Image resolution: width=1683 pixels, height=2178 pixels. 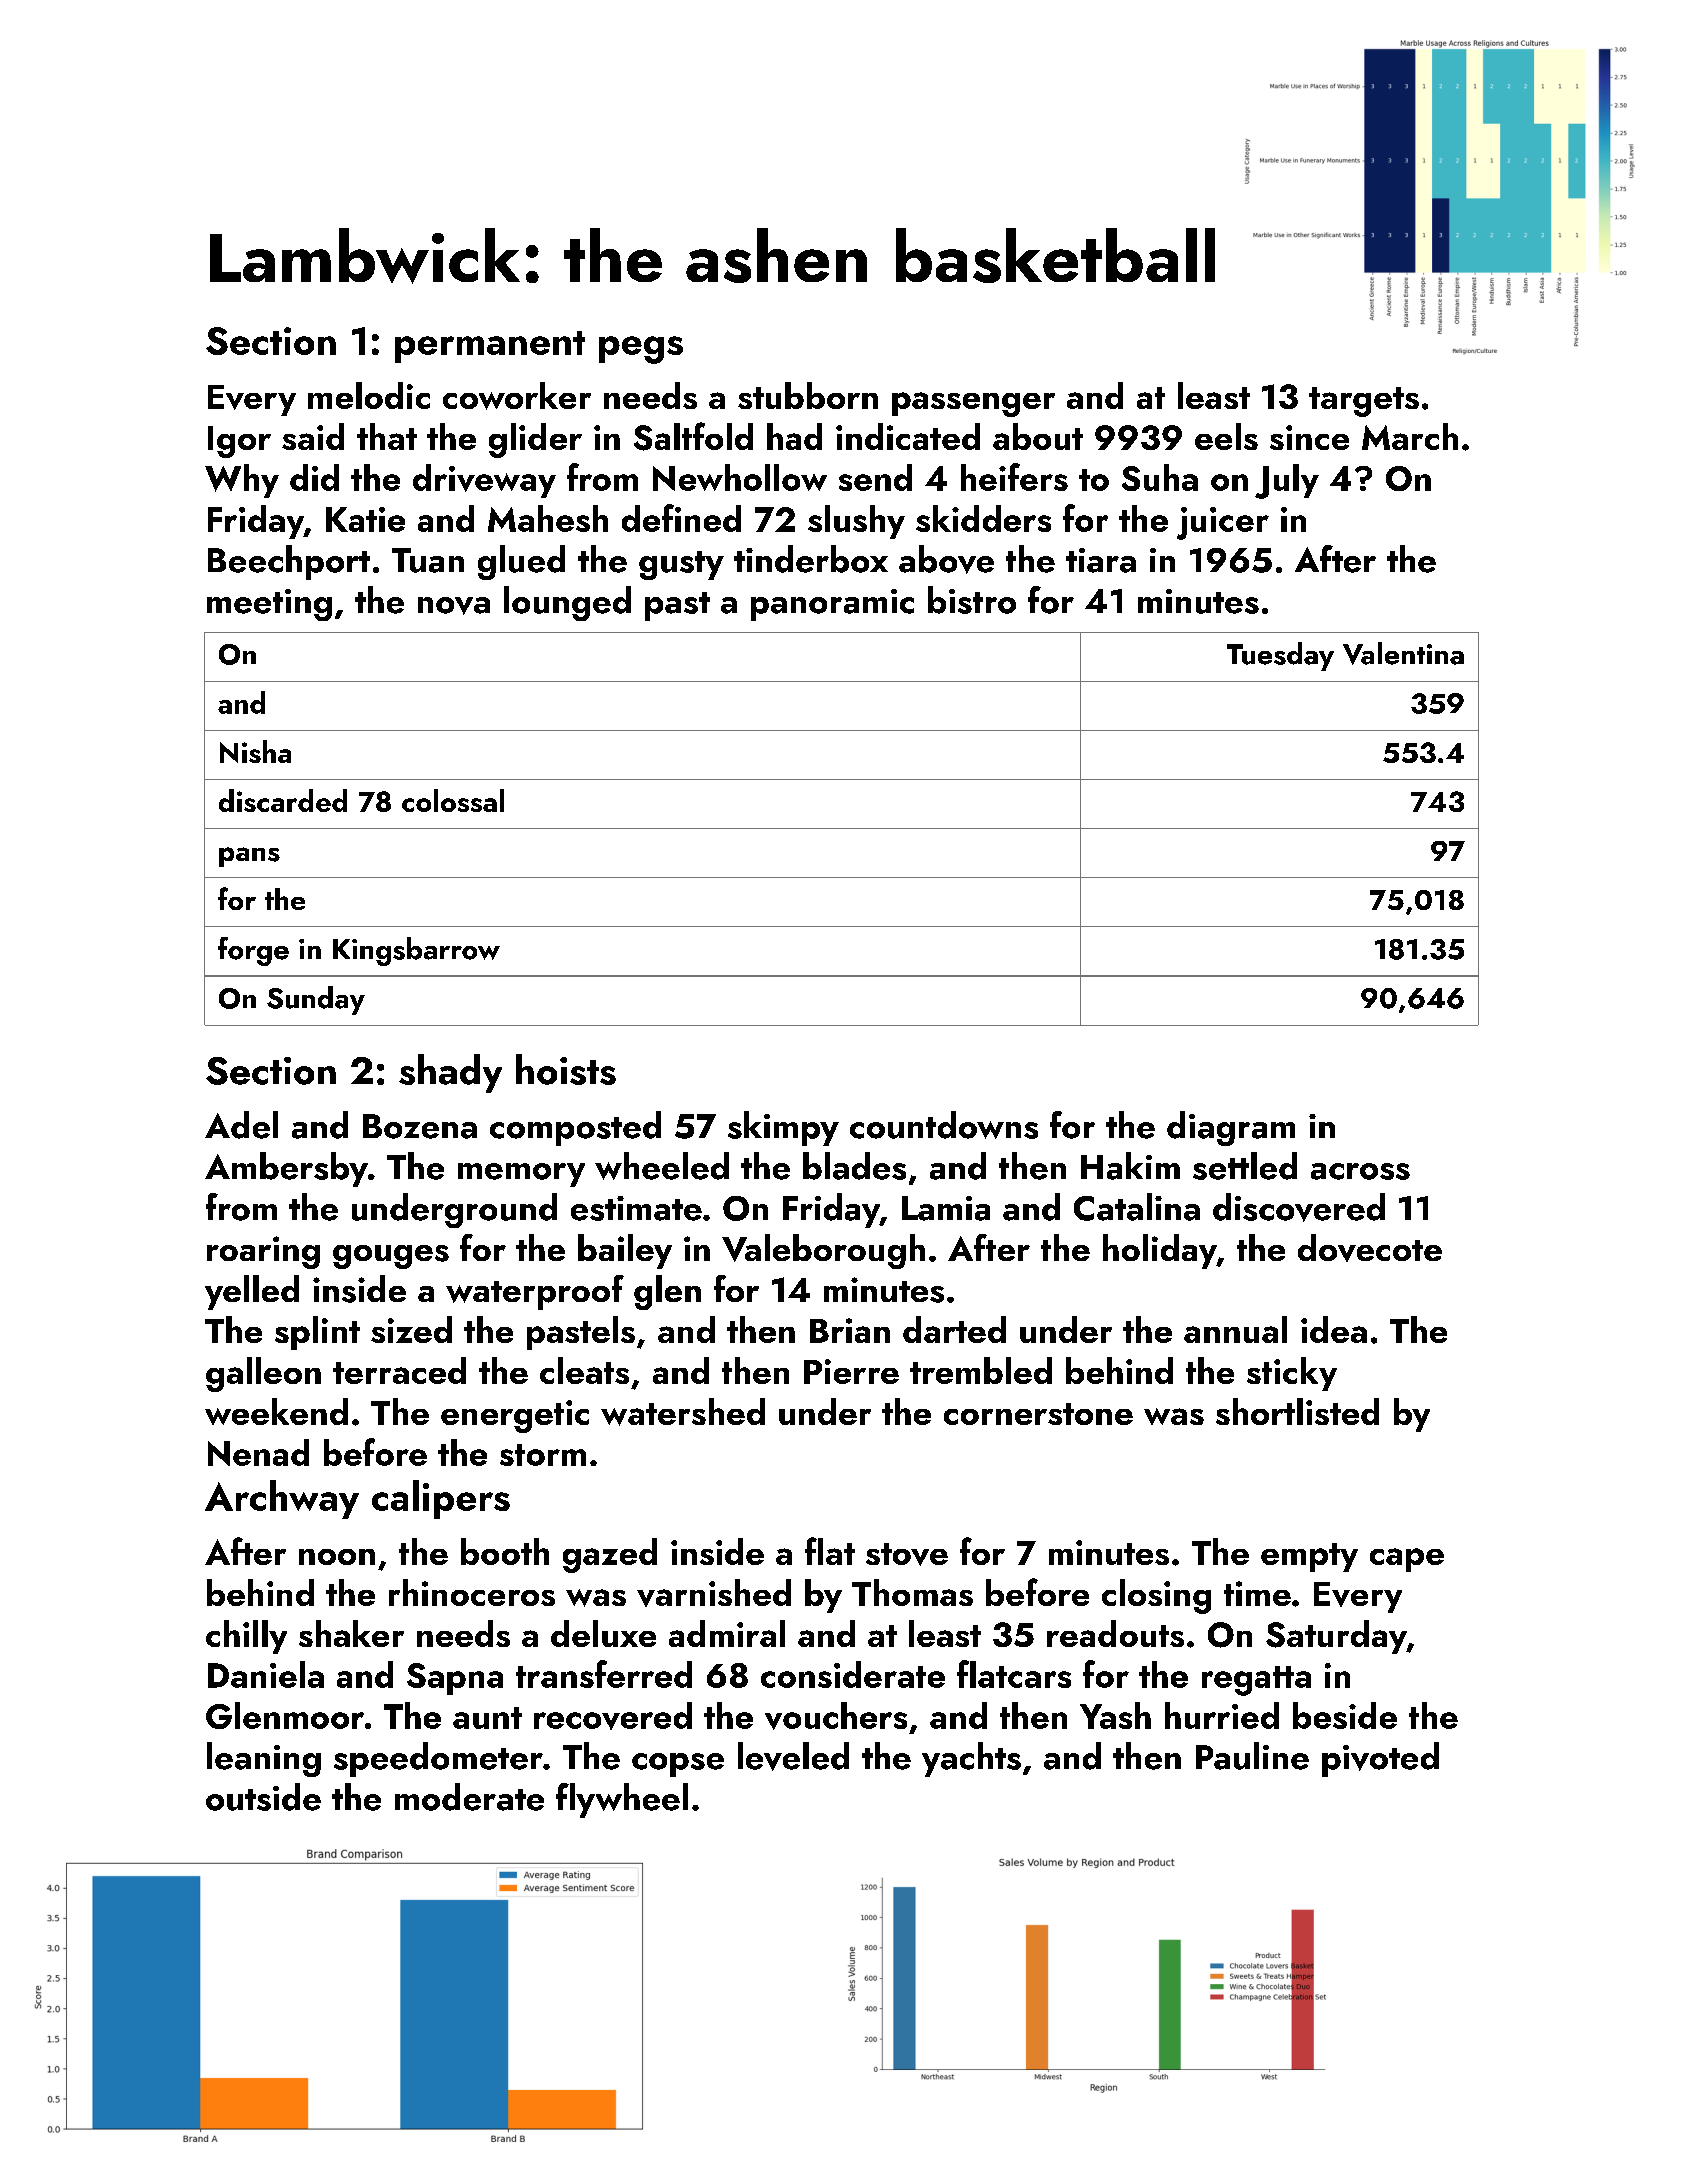 What do you see at coordinates (282, 1499) in the screenshot?
I see `Archway` at bounding box center [282, 1499].
